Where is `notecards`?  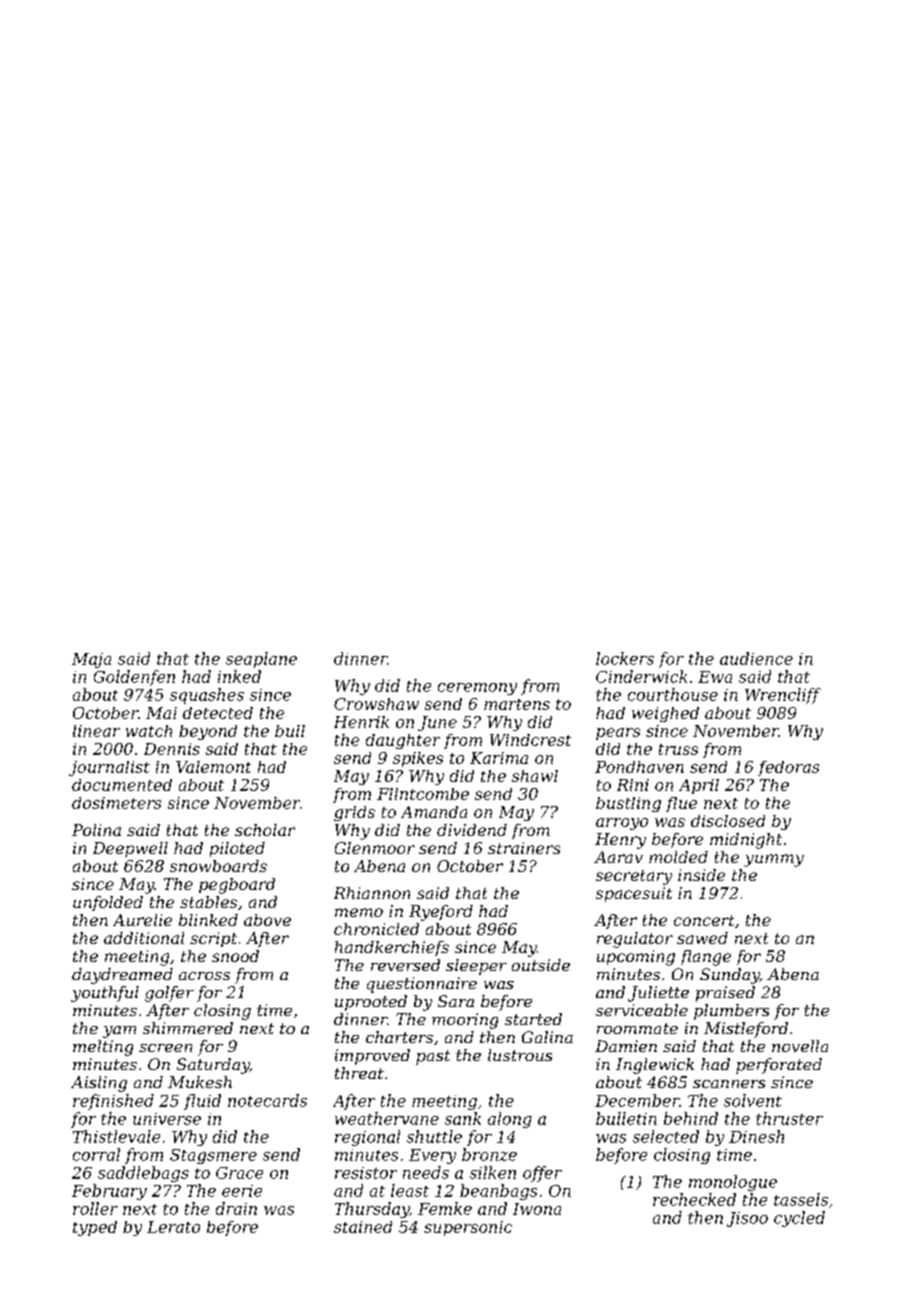 notecards is located at coordinates (267, 1100).
